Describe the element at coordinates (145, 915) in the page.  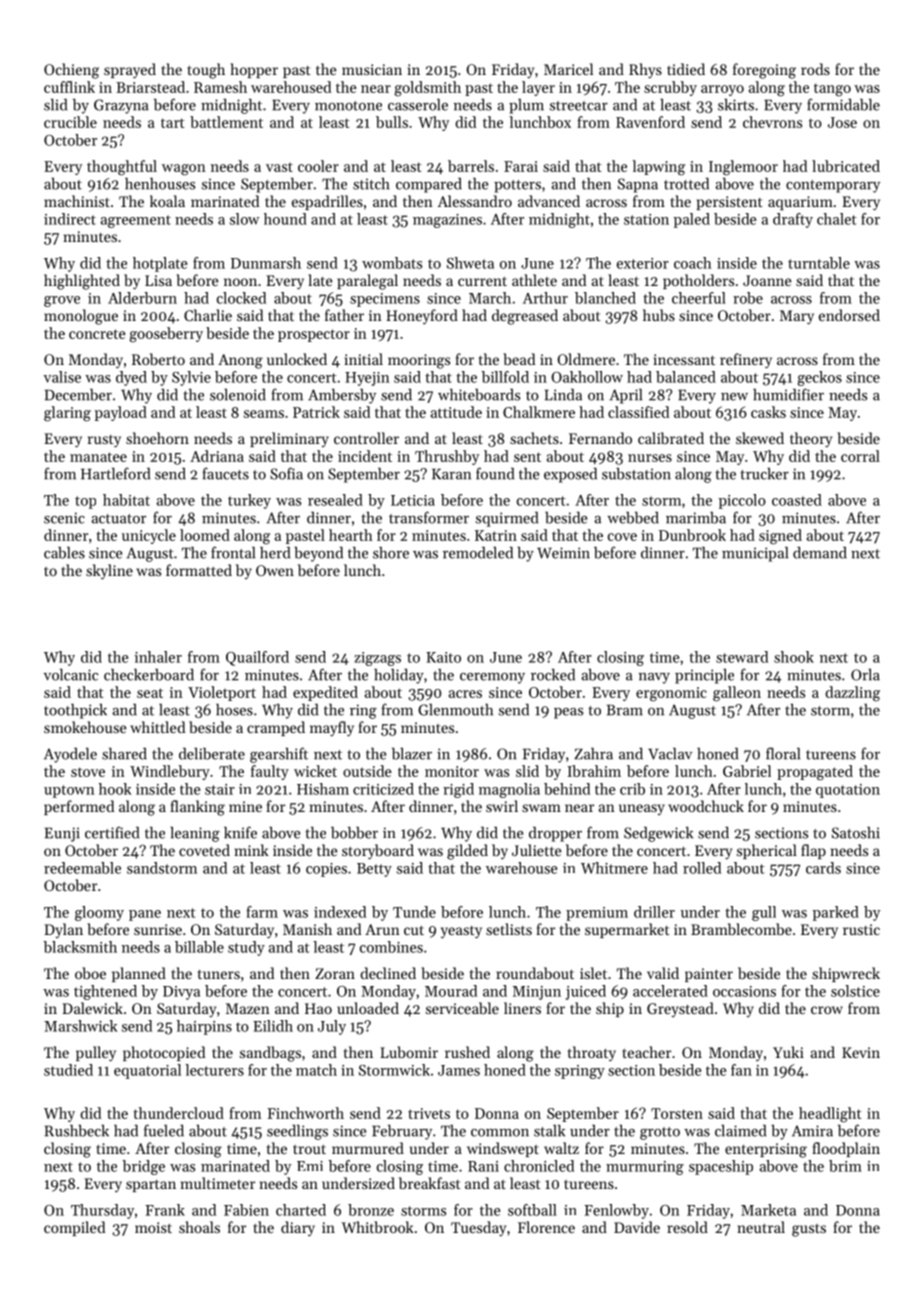
I see `pane` at that location.
